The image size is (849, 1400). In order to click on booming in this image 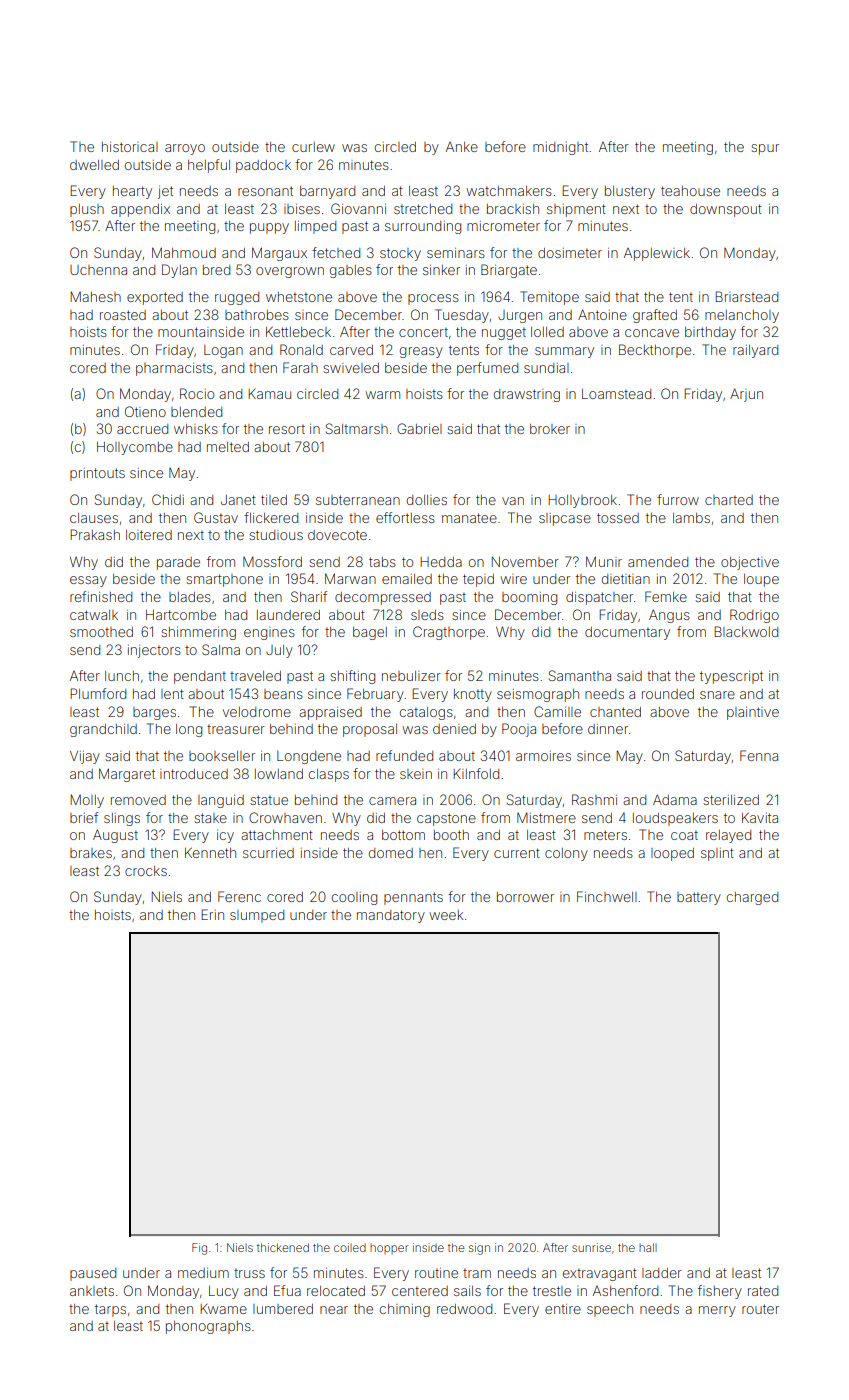, I will do `click(529, 598)`.
